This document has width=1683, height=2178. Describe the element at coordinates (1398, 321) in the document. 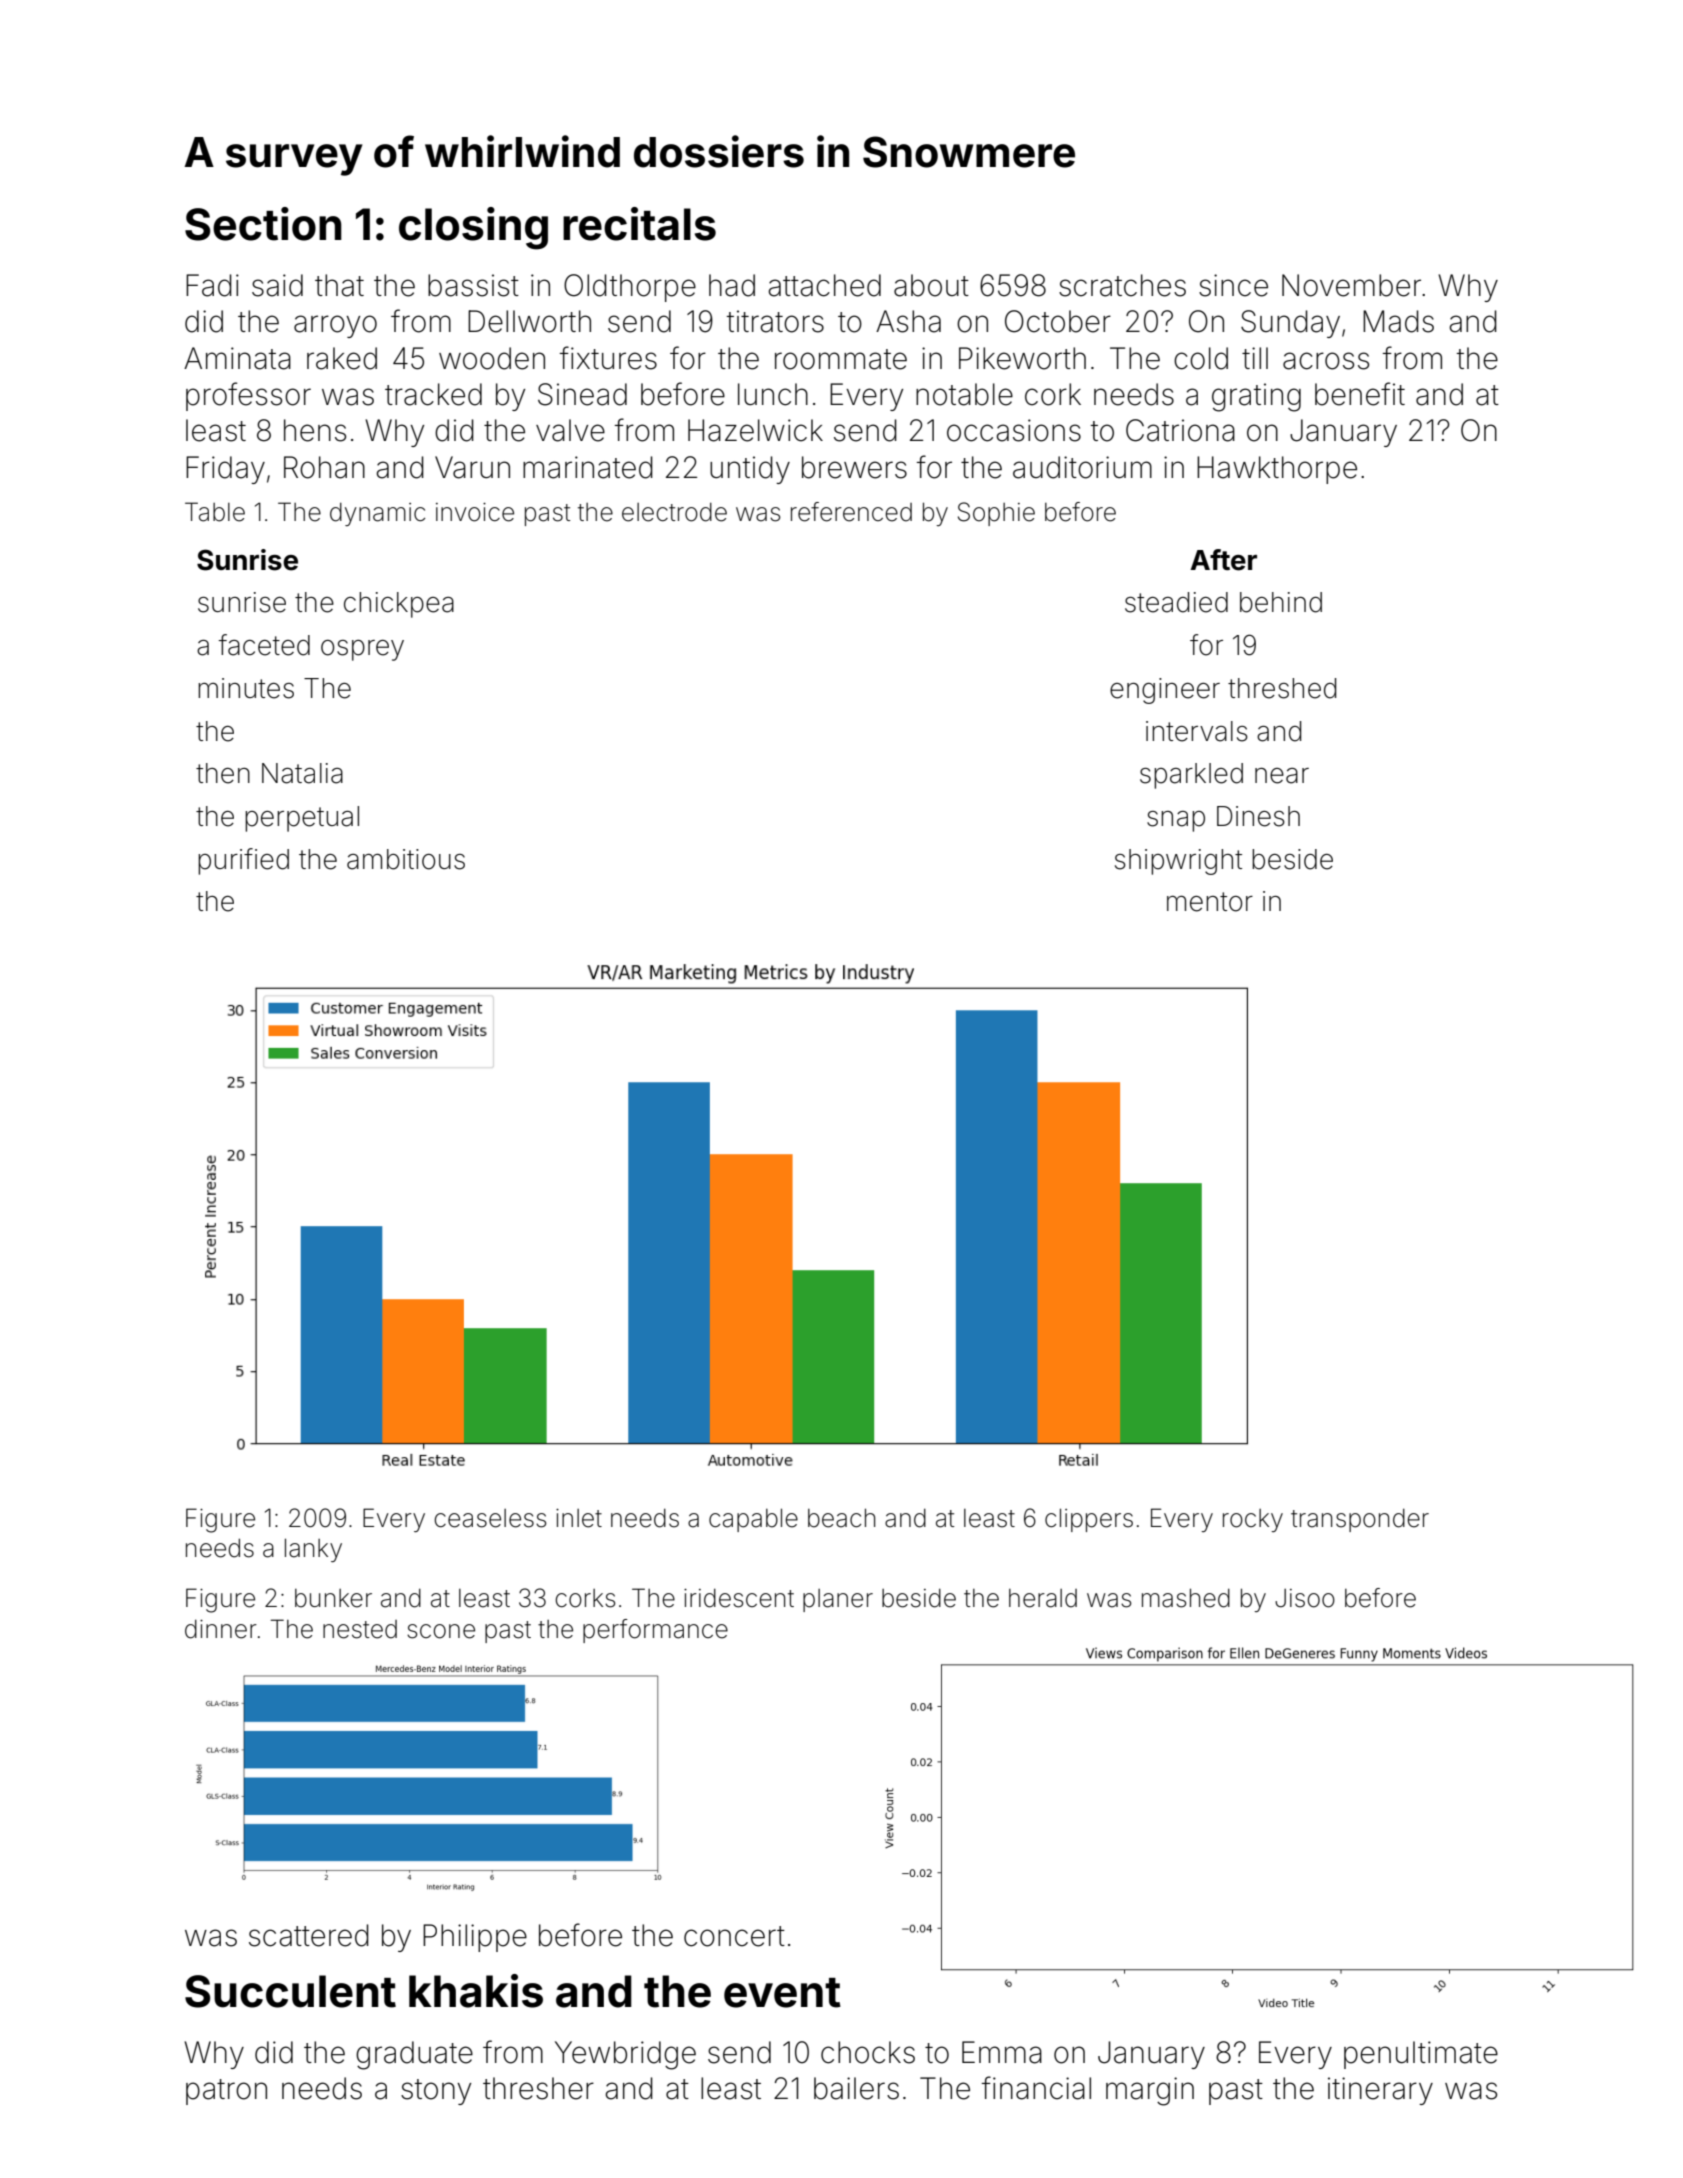

I see `Mads` at that location.
